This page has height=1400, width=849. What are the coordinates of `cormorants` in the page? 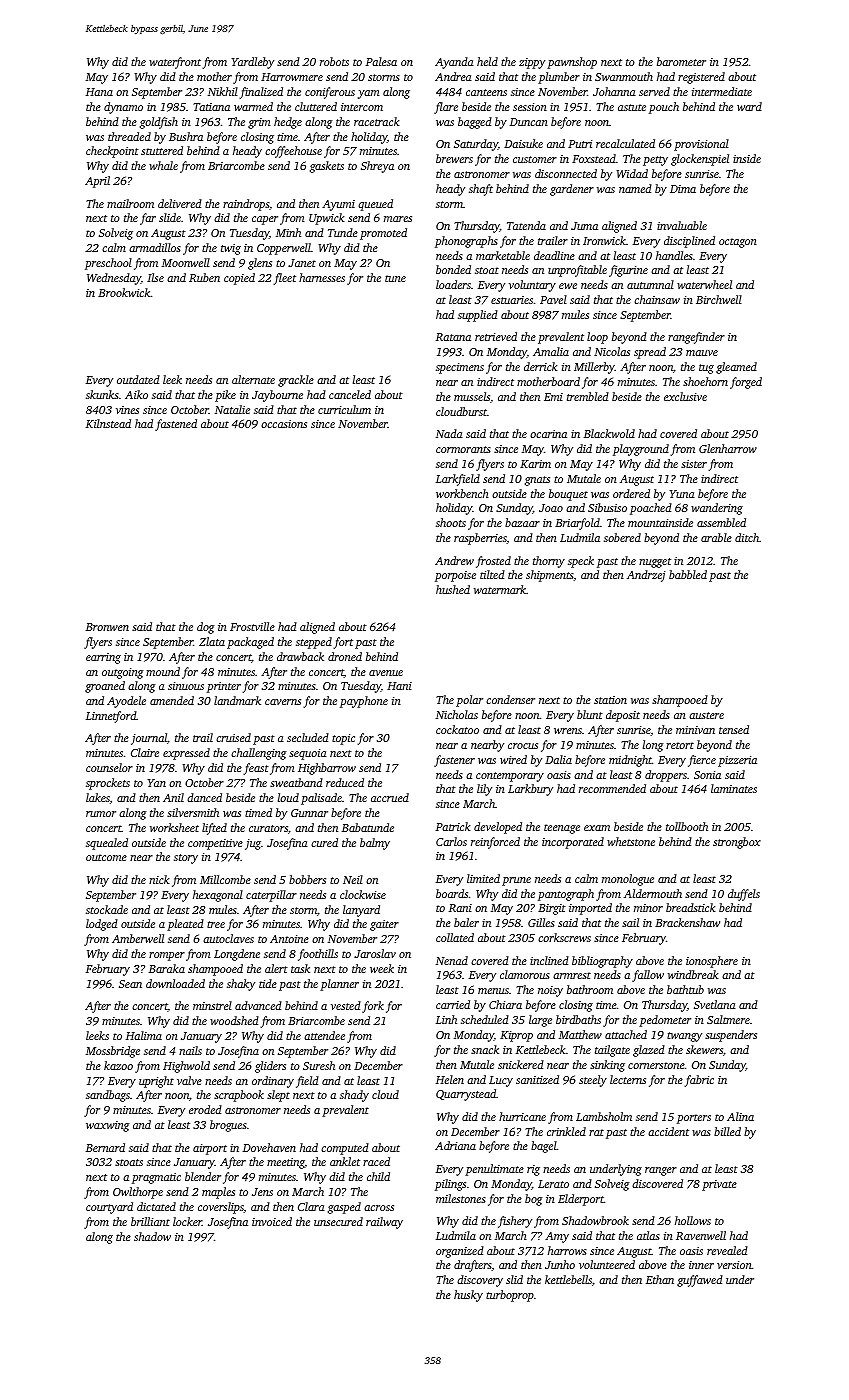 It's located at (463, 449).
